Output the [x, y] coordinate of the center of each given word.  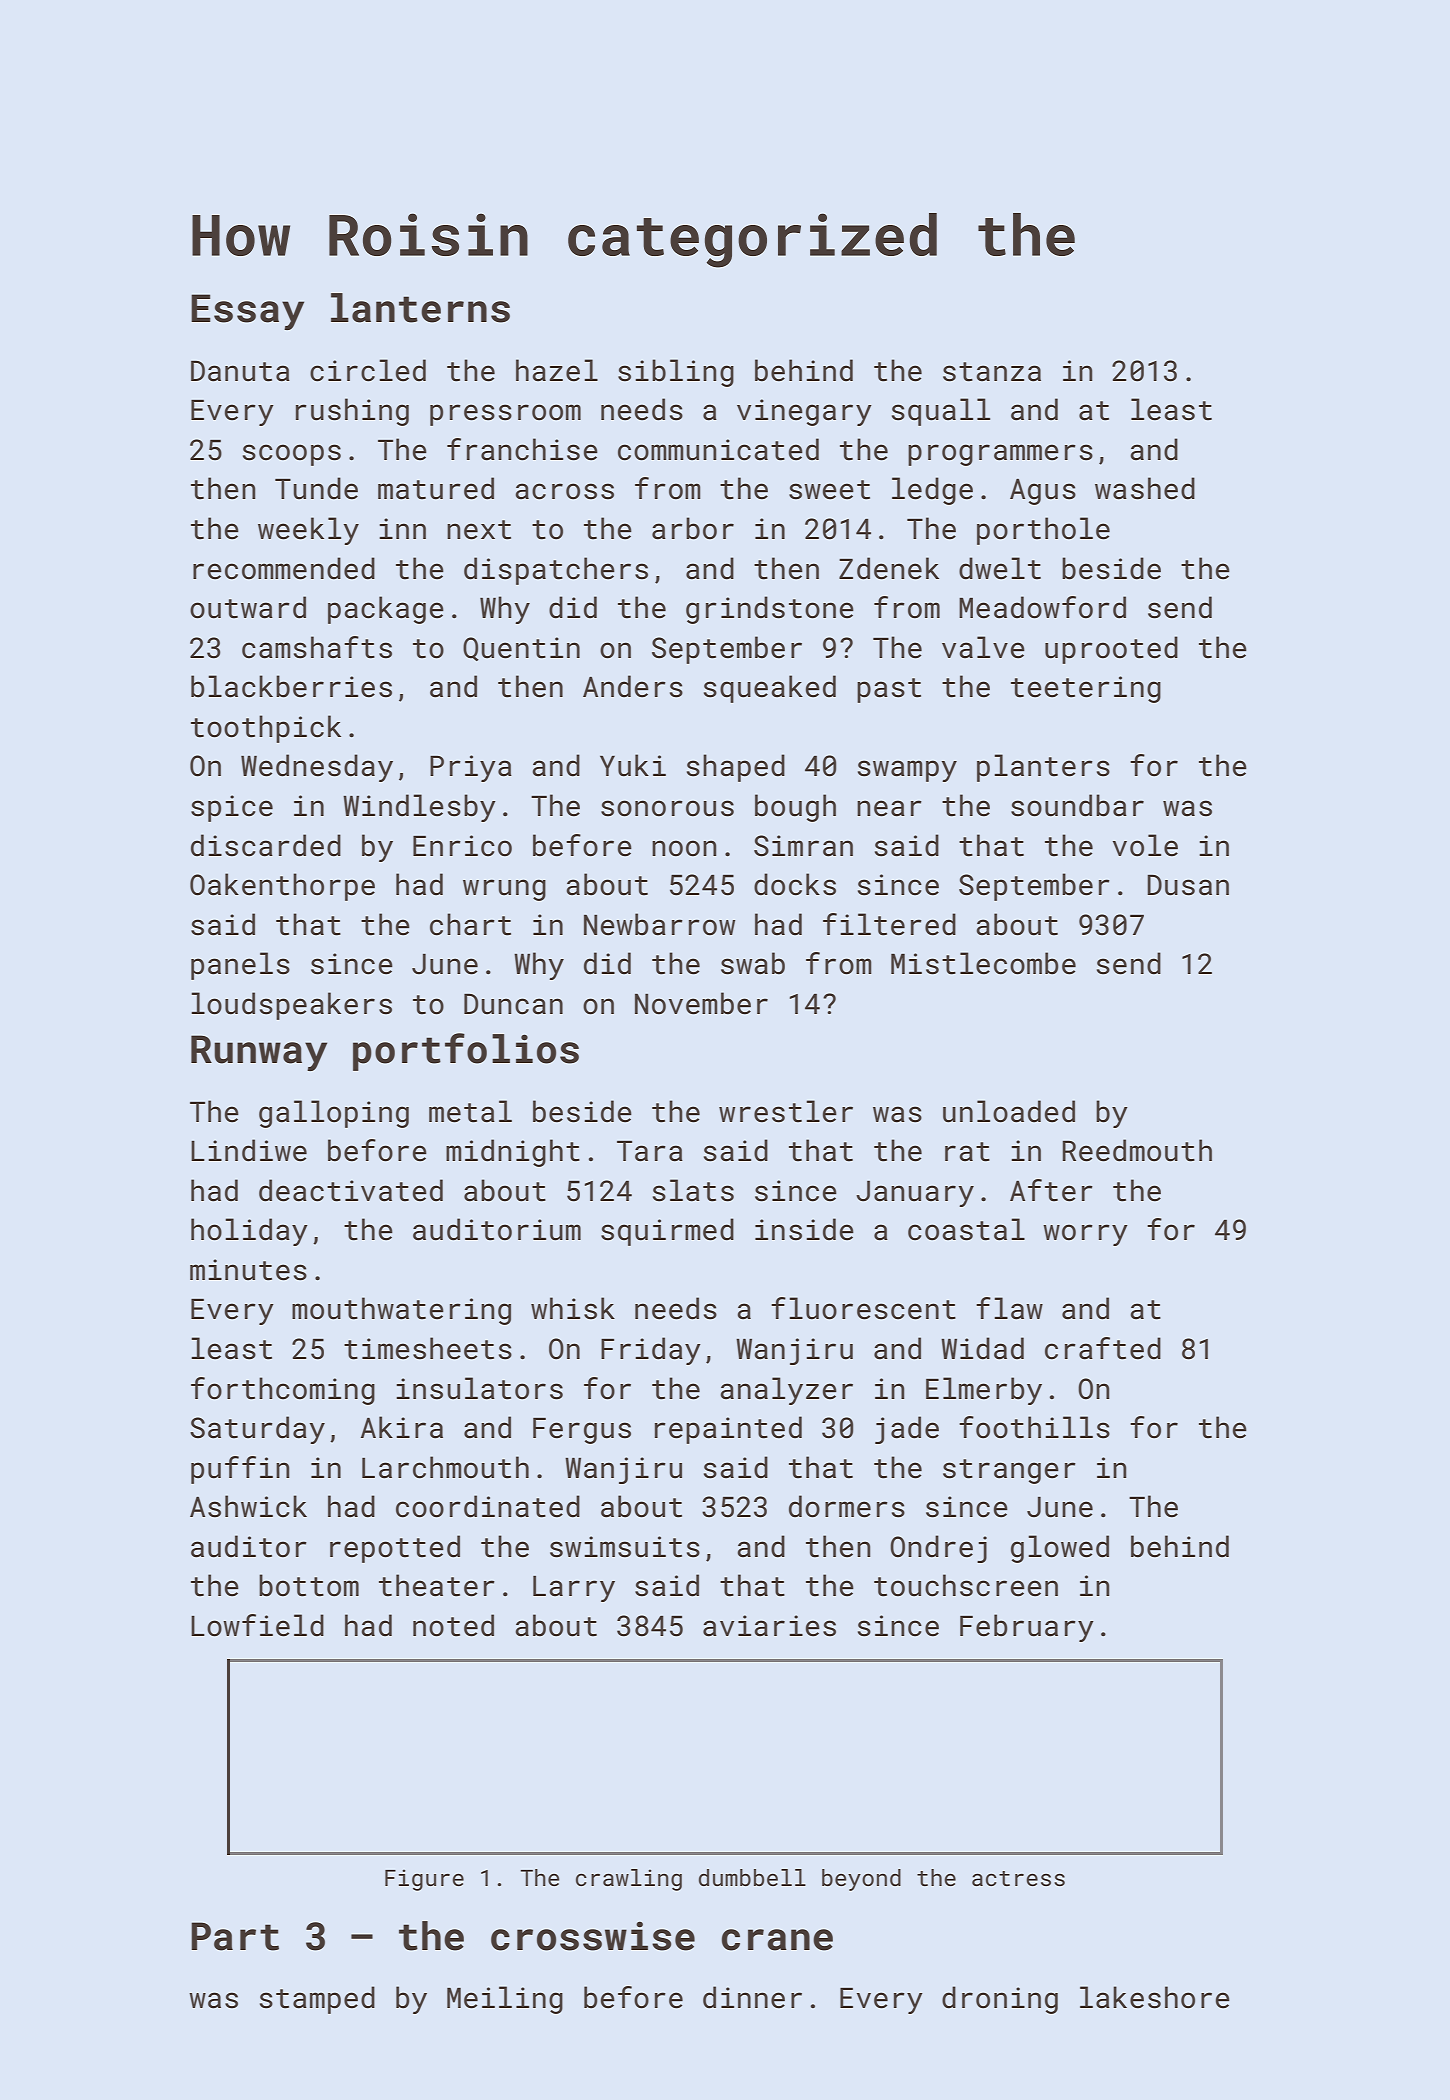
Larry [574, 1588]
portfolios [466, 1052]
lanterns [420, 308]
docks [795, 884]
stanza [992, 372]
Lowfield [257, 1625]
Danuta [240, 371]
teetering [1086, 689]
